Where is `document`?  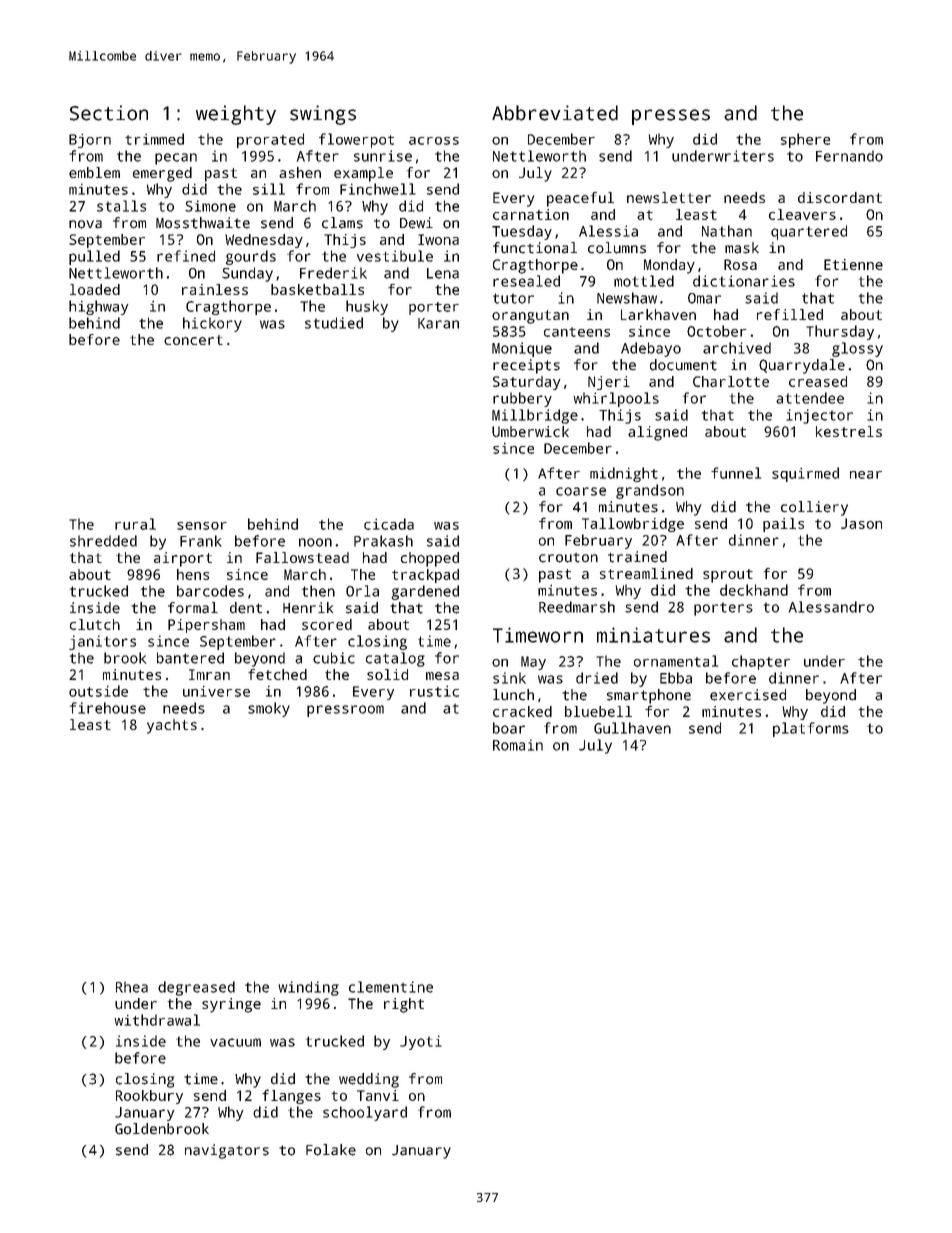 document is located at coordinates (683, 365).
